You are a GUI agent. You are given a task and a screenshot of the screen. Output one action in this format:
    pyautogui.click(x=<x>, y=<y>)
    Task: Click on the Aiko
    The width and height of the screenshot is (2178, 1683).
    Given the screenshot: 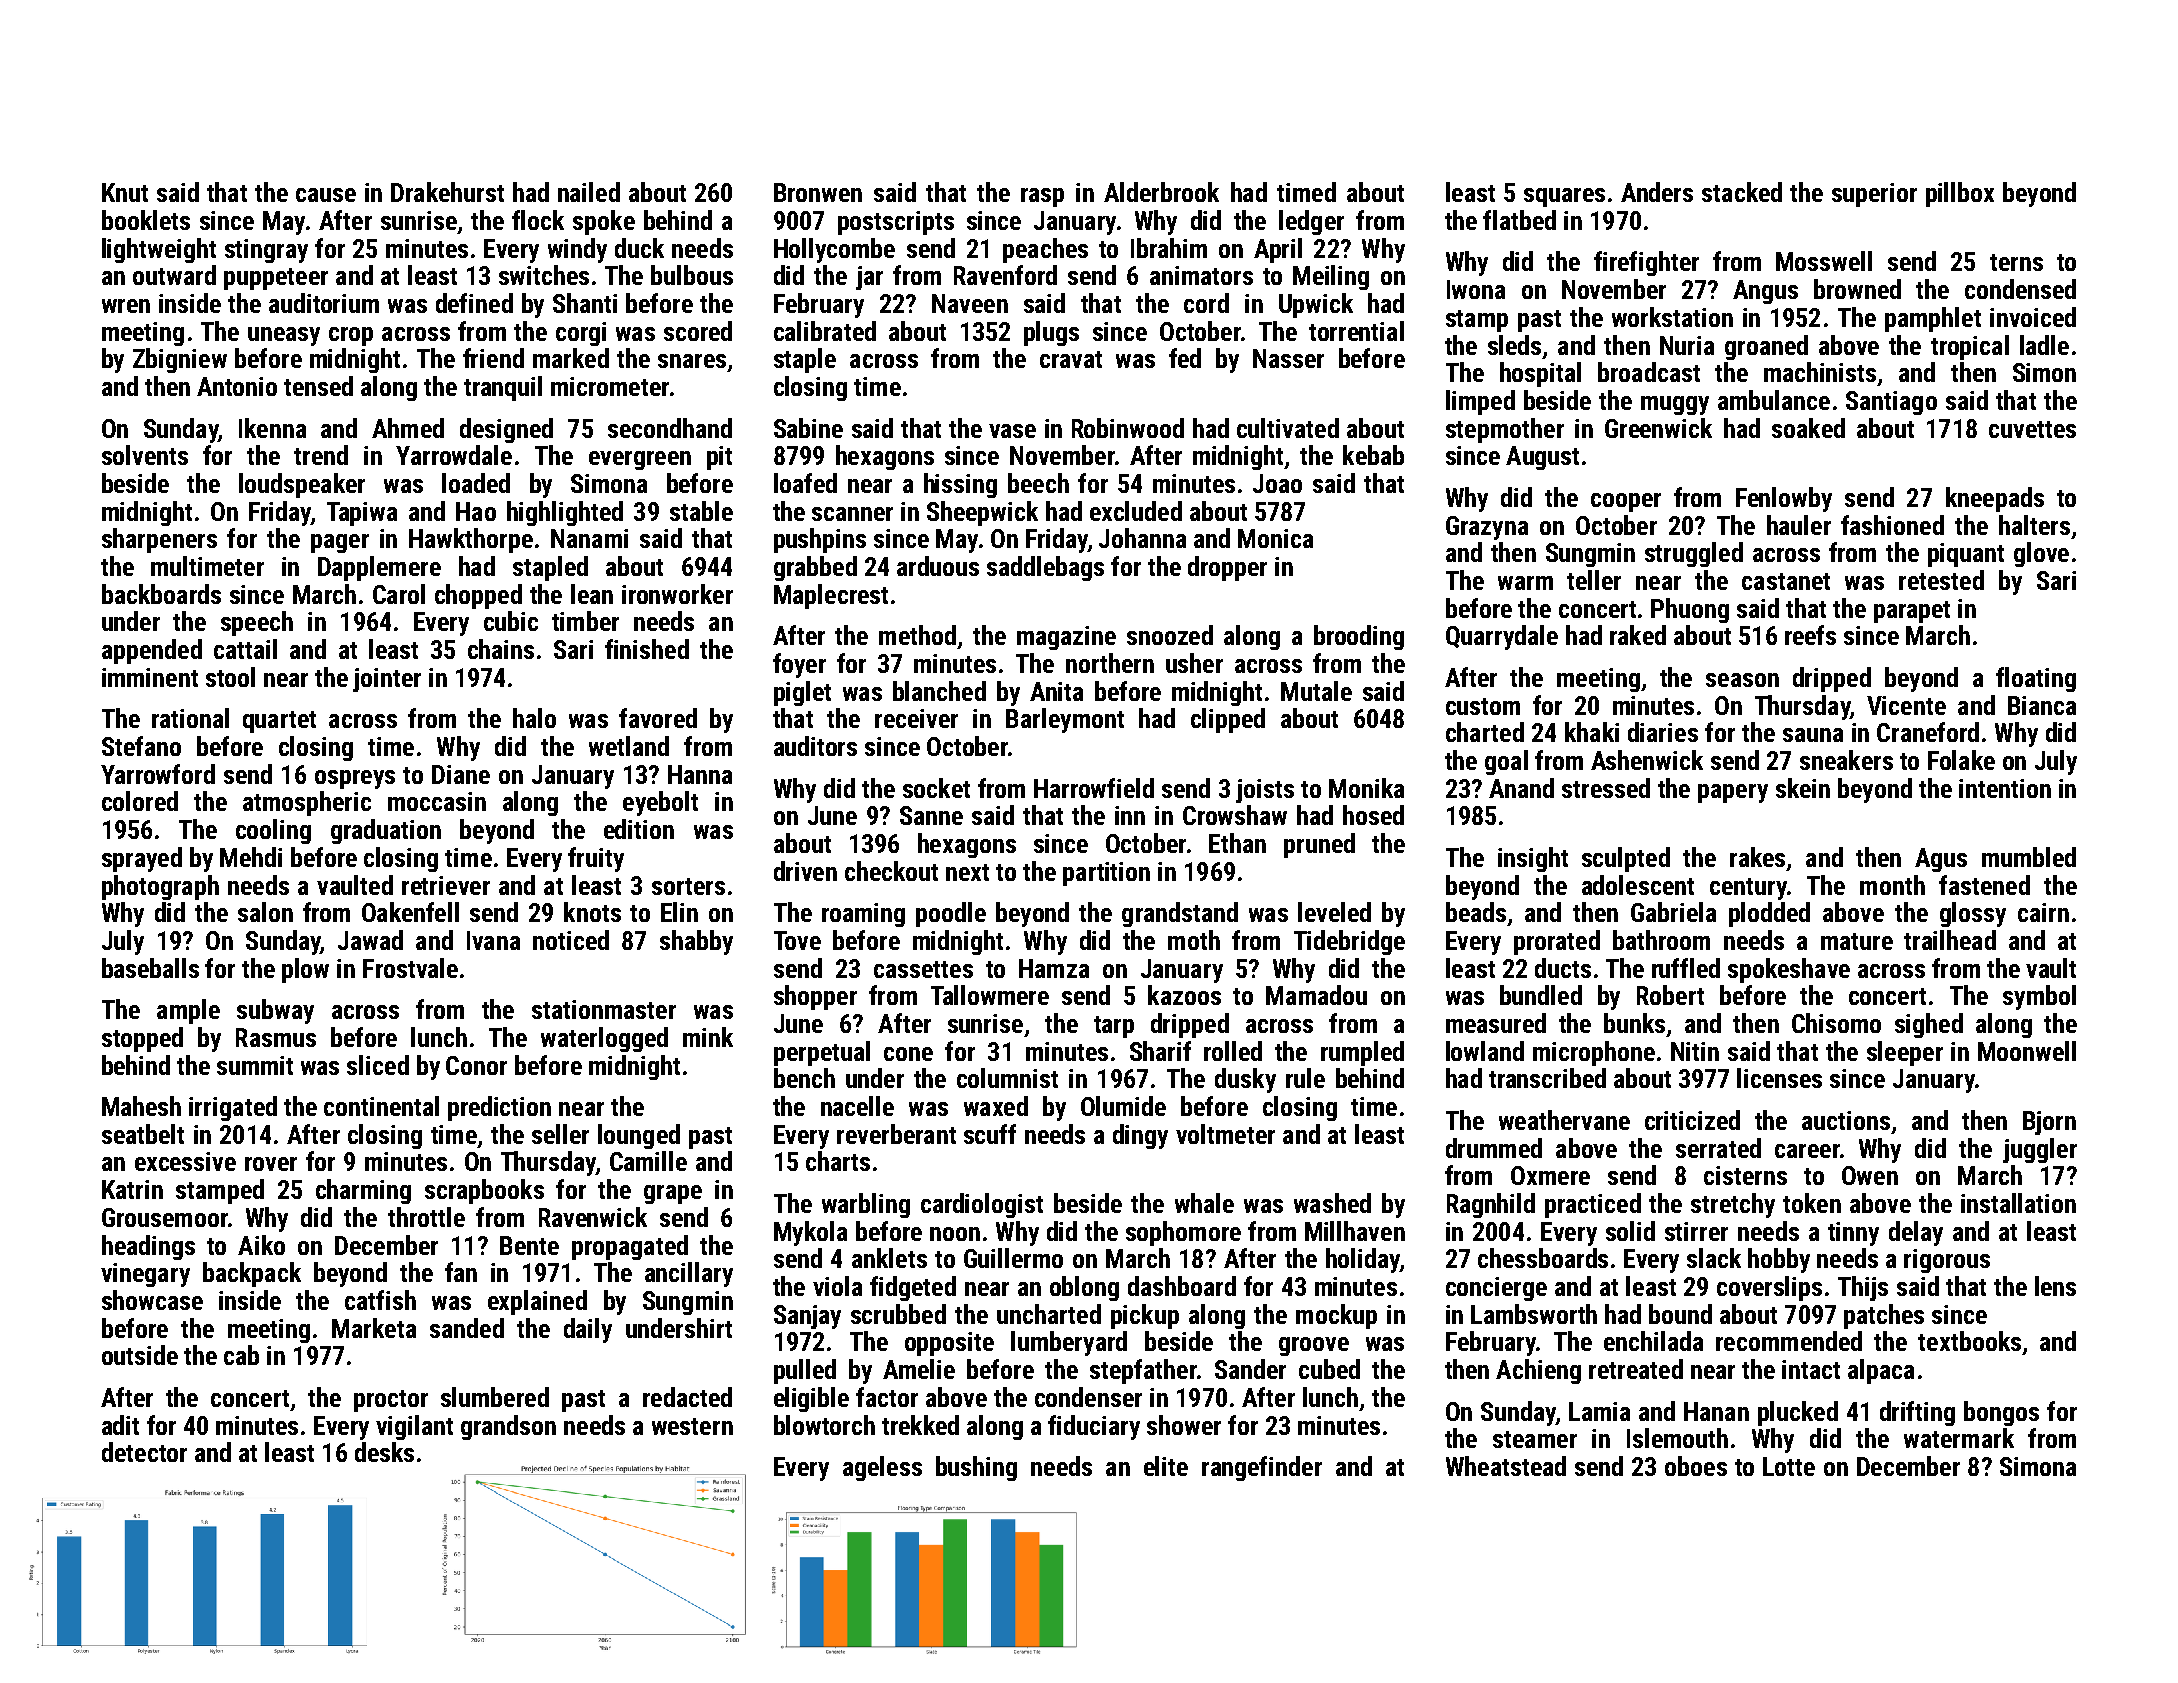 What is the action you would take?
    pyautogui.click(x=261, y=1245)
